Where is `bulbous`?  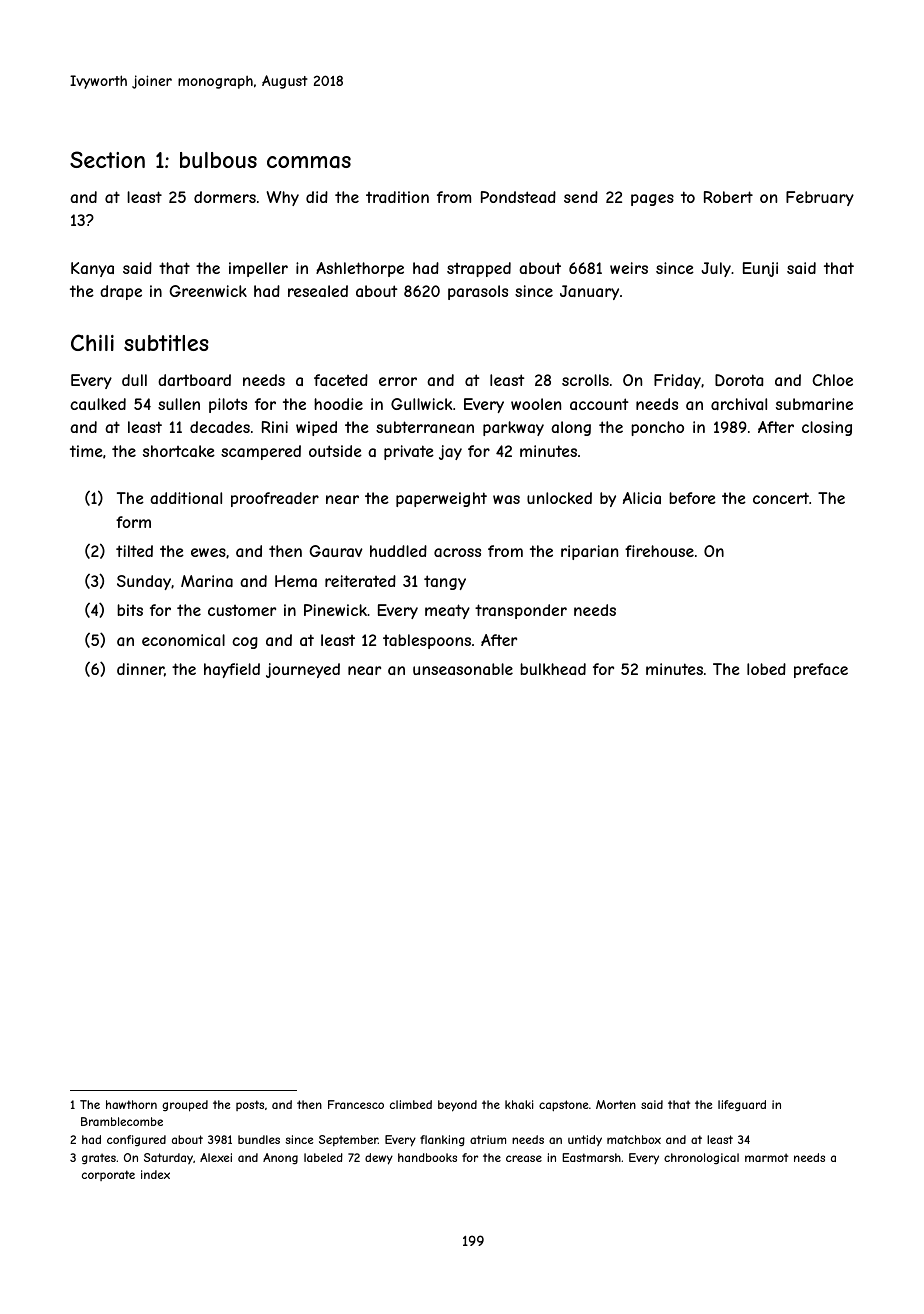
bulbous is located at coordinates (218, 160).
